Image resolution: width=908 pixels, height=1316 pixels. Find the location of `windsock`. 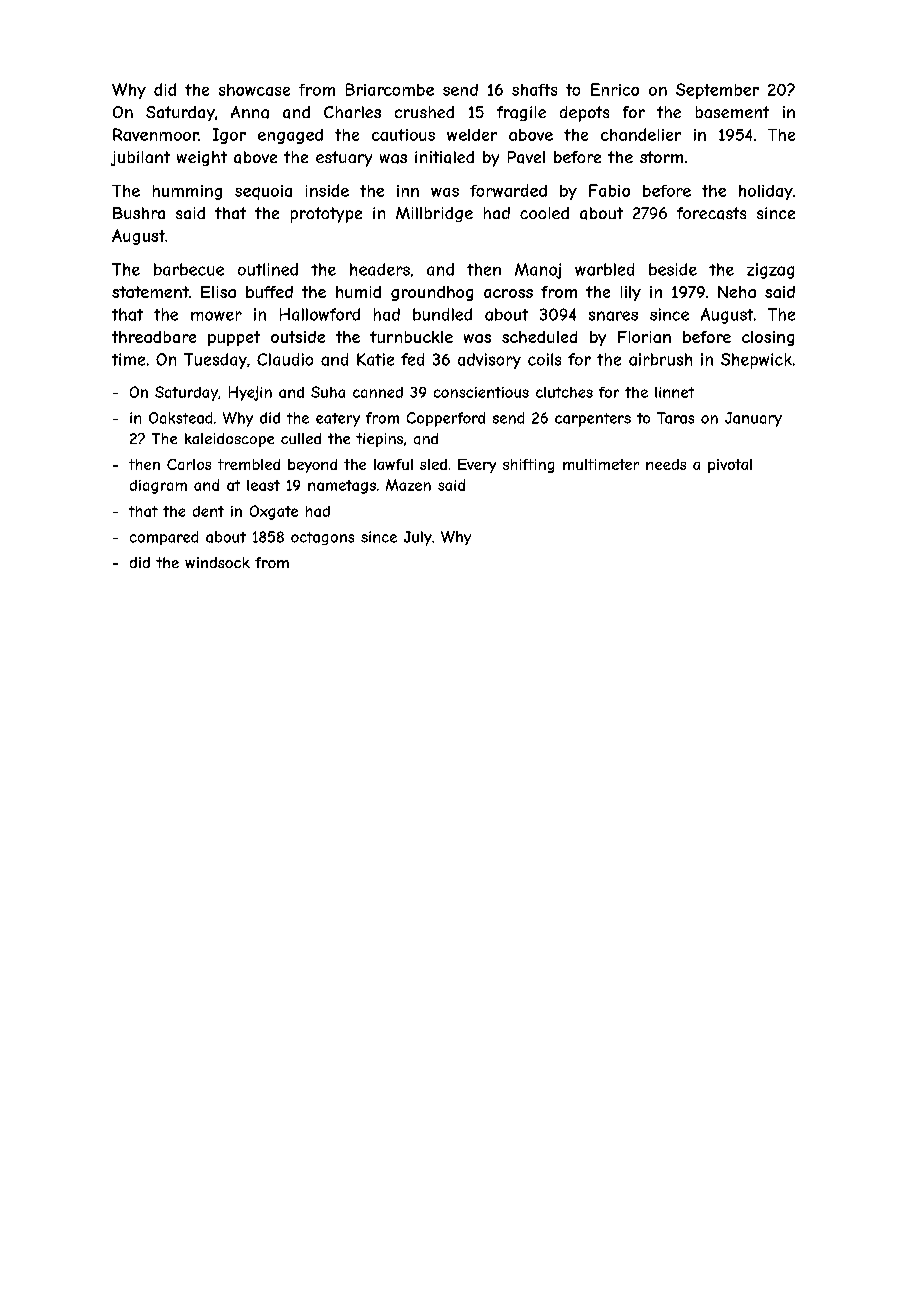

windsock is located at coordinates (217, 562).
